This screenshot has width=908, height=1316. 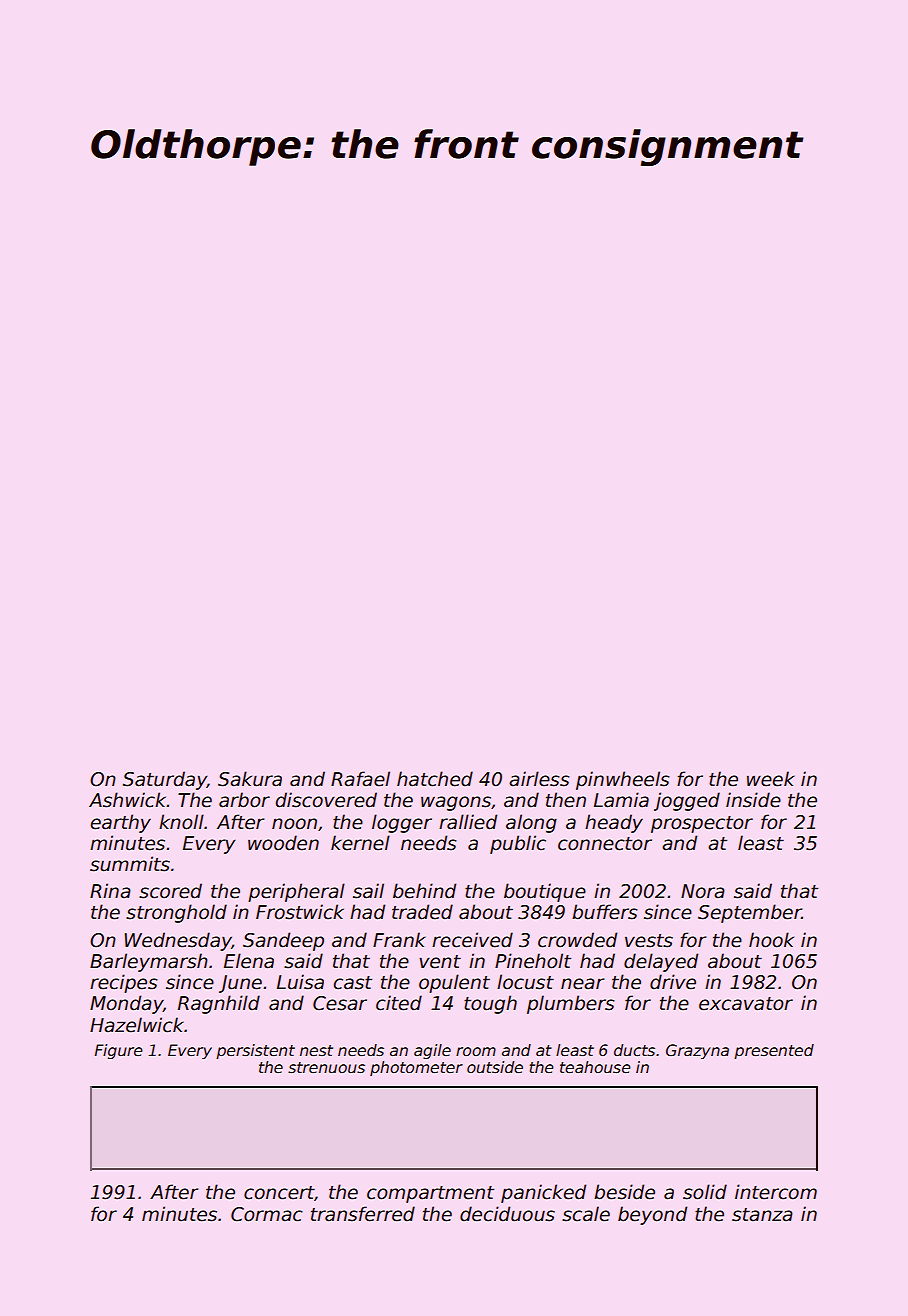 I want to click on Pineholt, so click(x=533, y=961).
